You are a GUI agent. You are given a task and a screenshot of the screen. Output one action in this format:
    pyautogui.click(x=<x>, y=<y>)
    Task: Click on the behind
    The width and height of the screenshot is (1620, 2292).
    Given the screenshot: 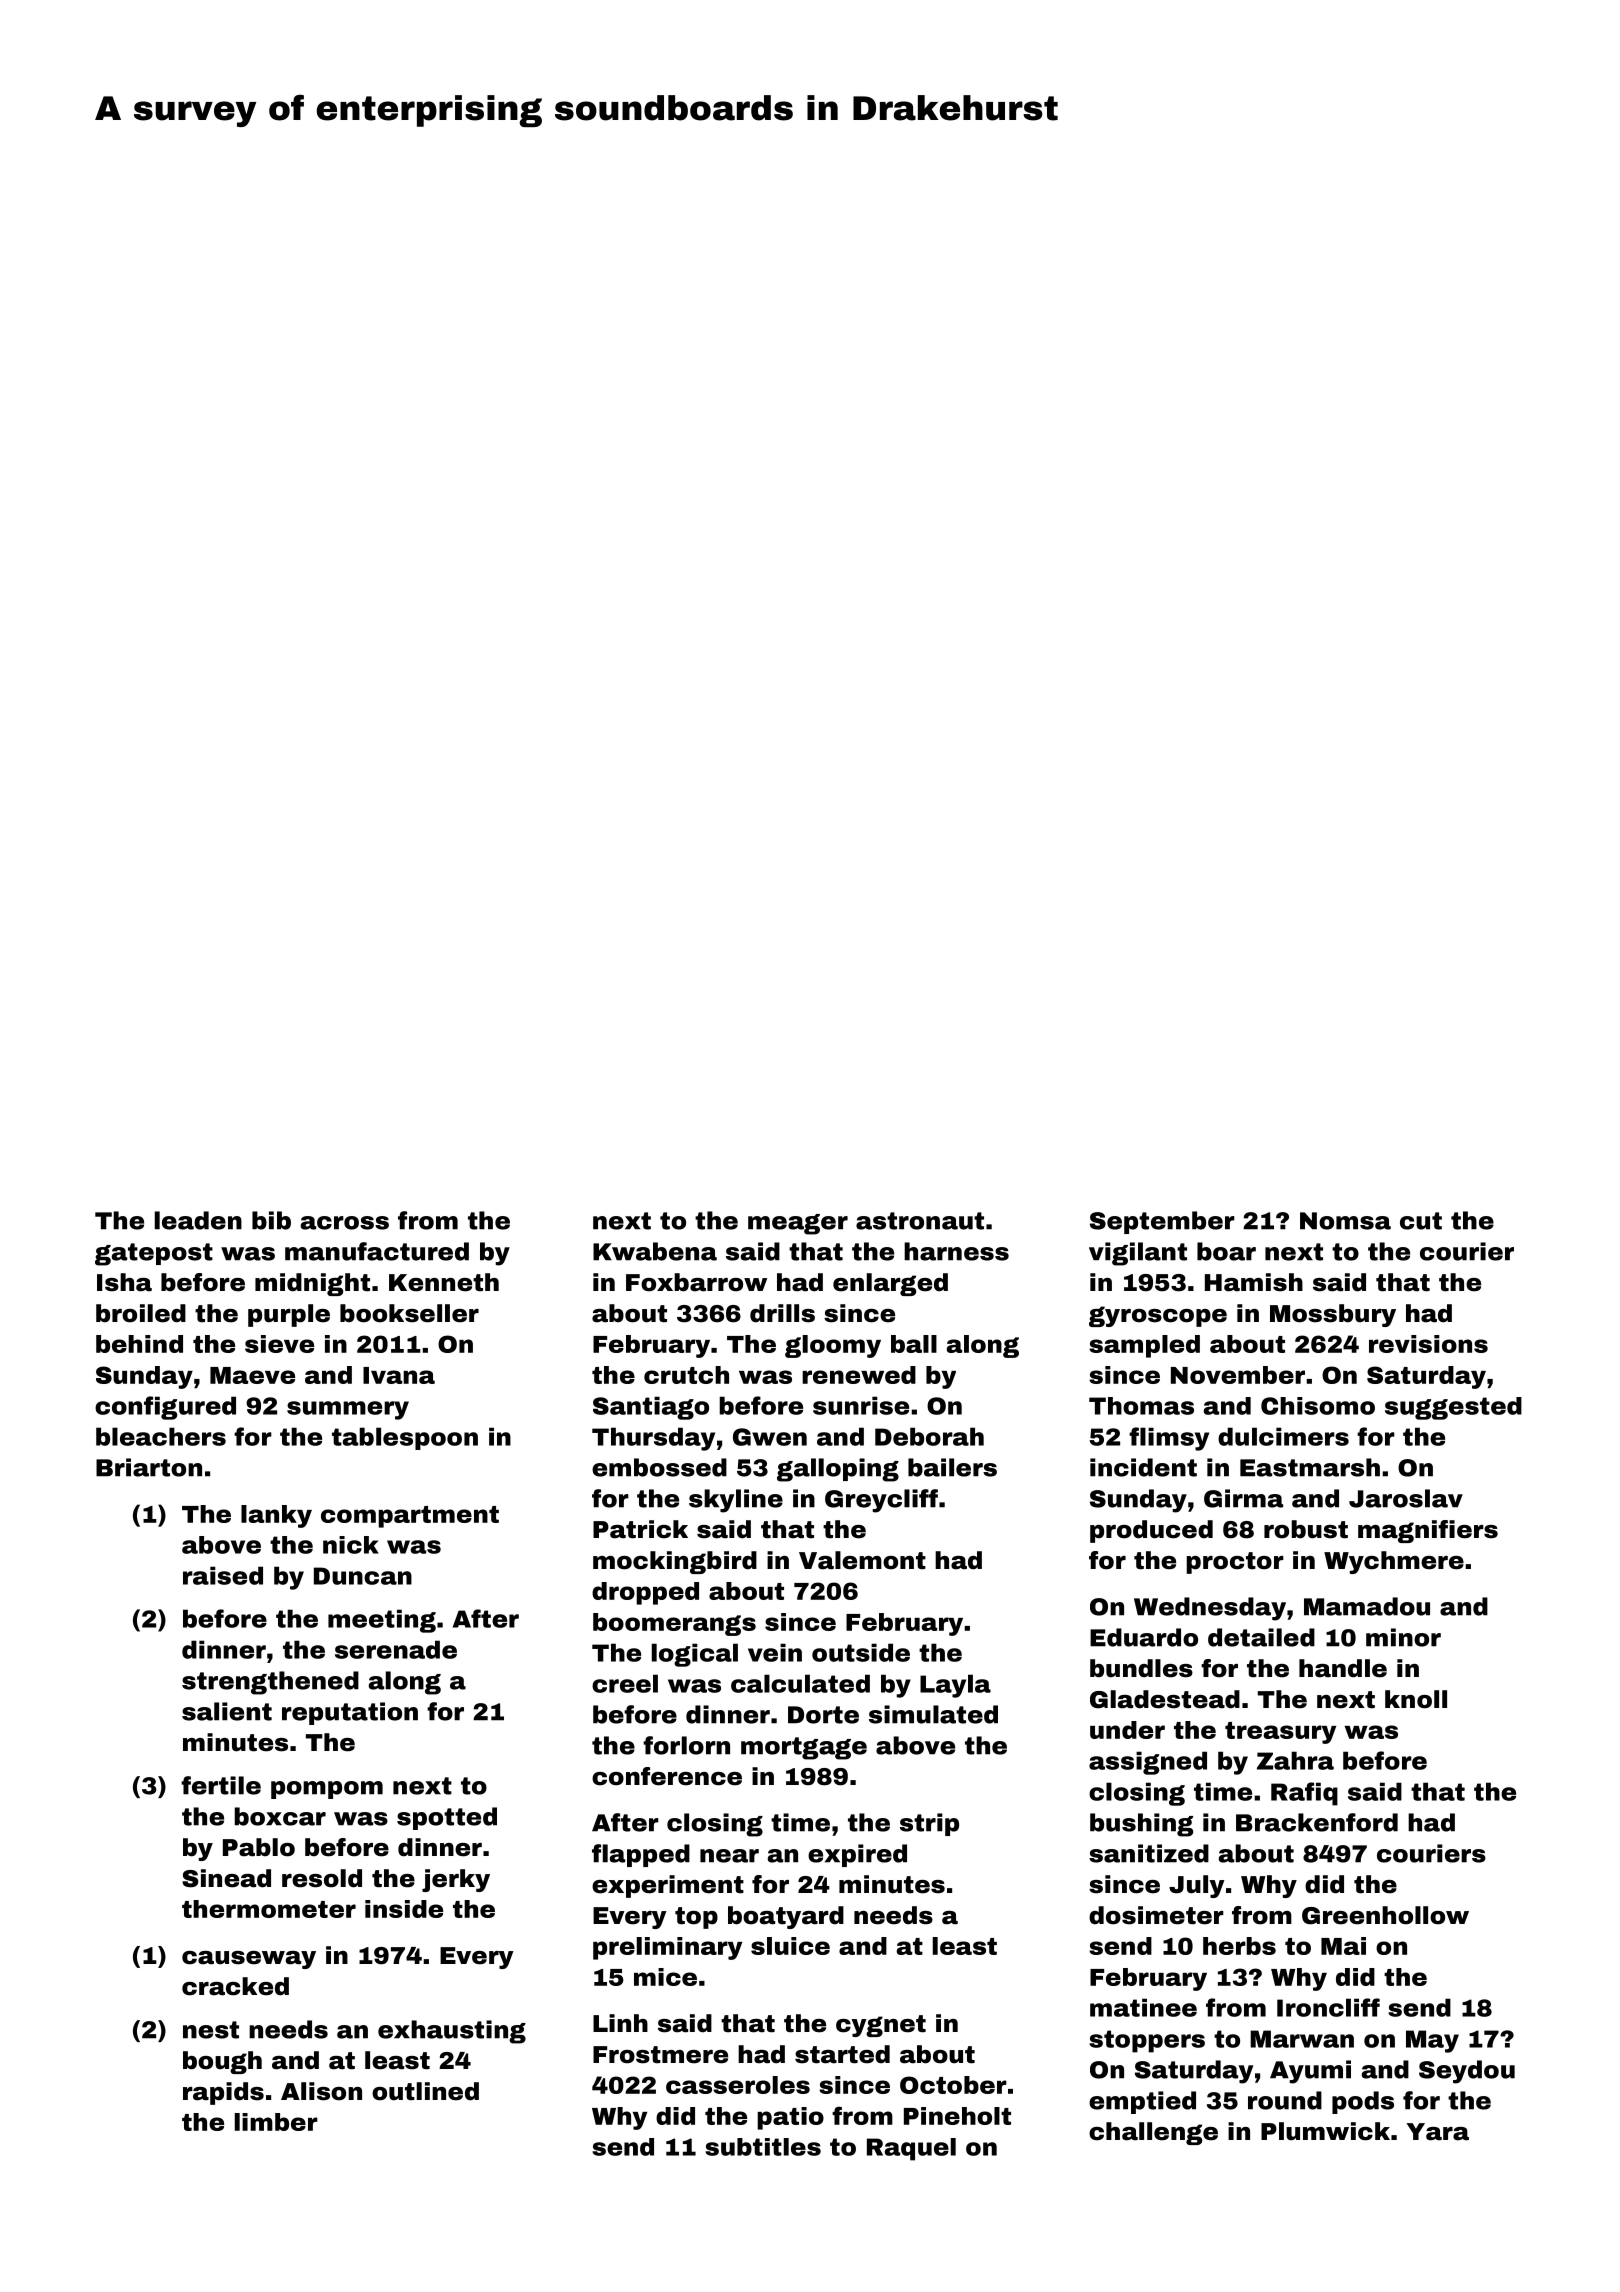 What is the action you would take?
    pyautogui.click(x=139, y=1344)
